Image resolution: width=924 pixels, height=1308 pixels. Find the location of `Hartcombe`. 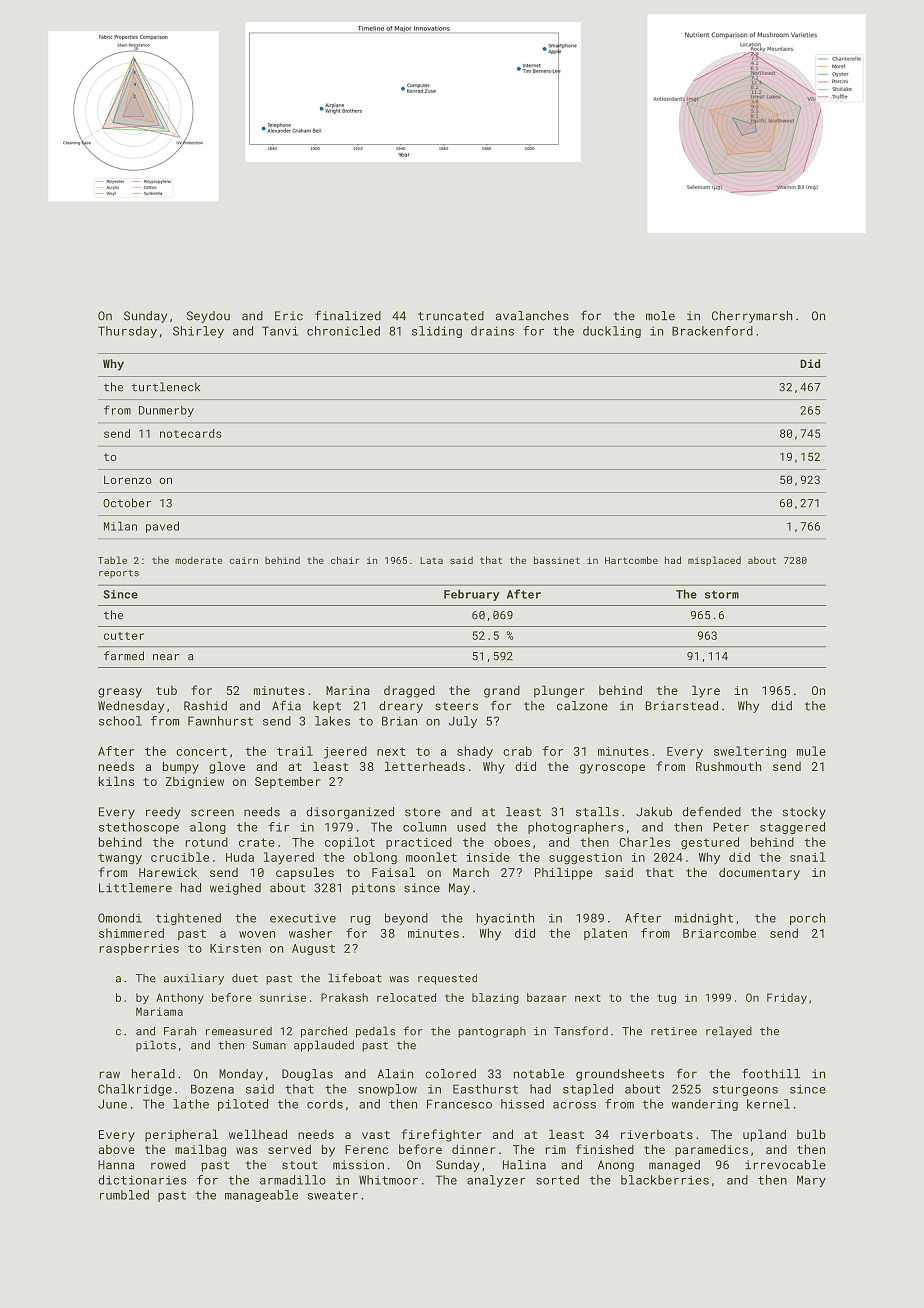

Hartcombe is located at coordinates (631, 560).
